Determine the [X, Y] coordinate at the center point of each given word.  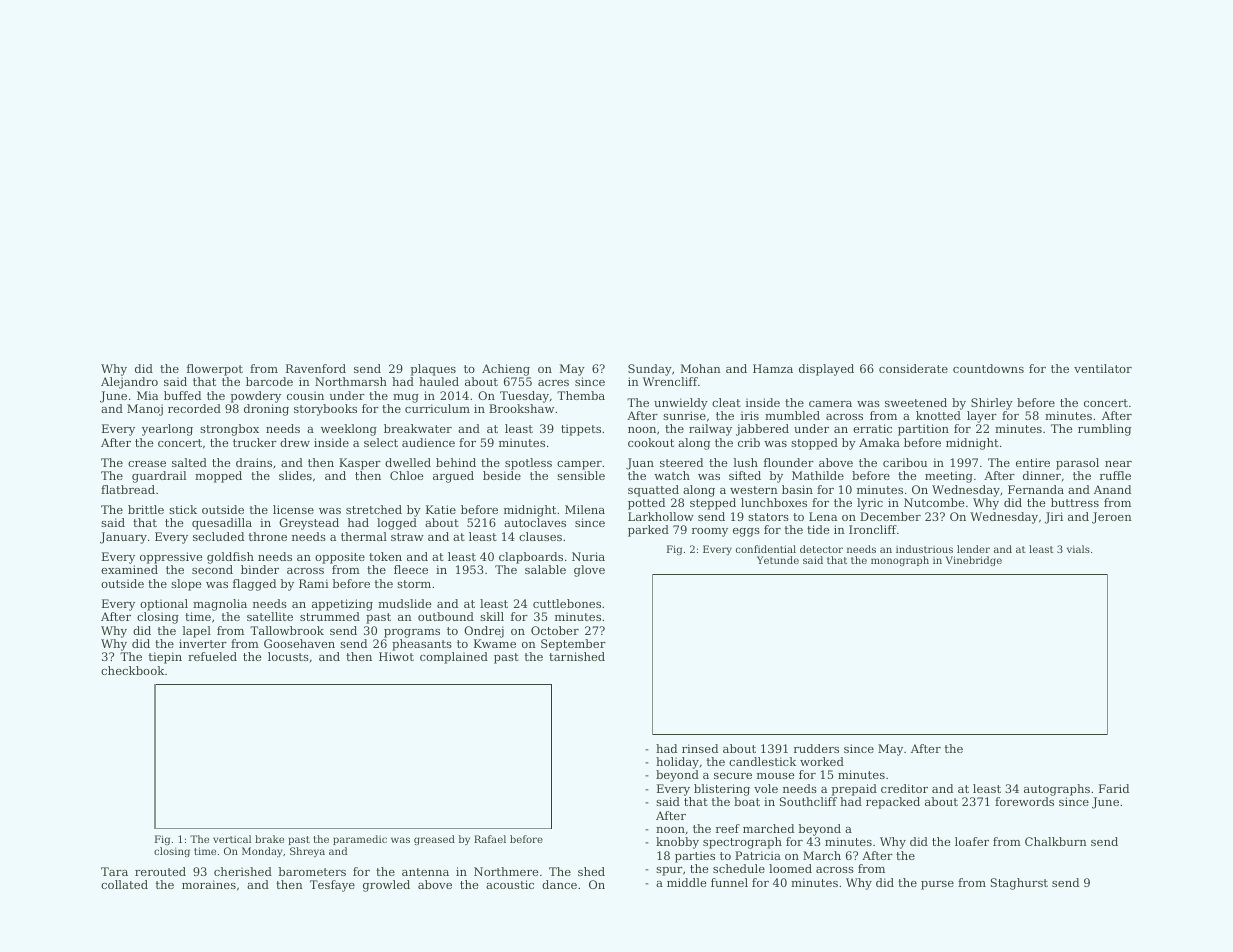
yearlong [167, 430]
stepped [713, 504]
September [573, 645]
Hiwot [396, 656]
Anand [1112, 489]
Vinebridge [974, 561]
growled [386, 886]
